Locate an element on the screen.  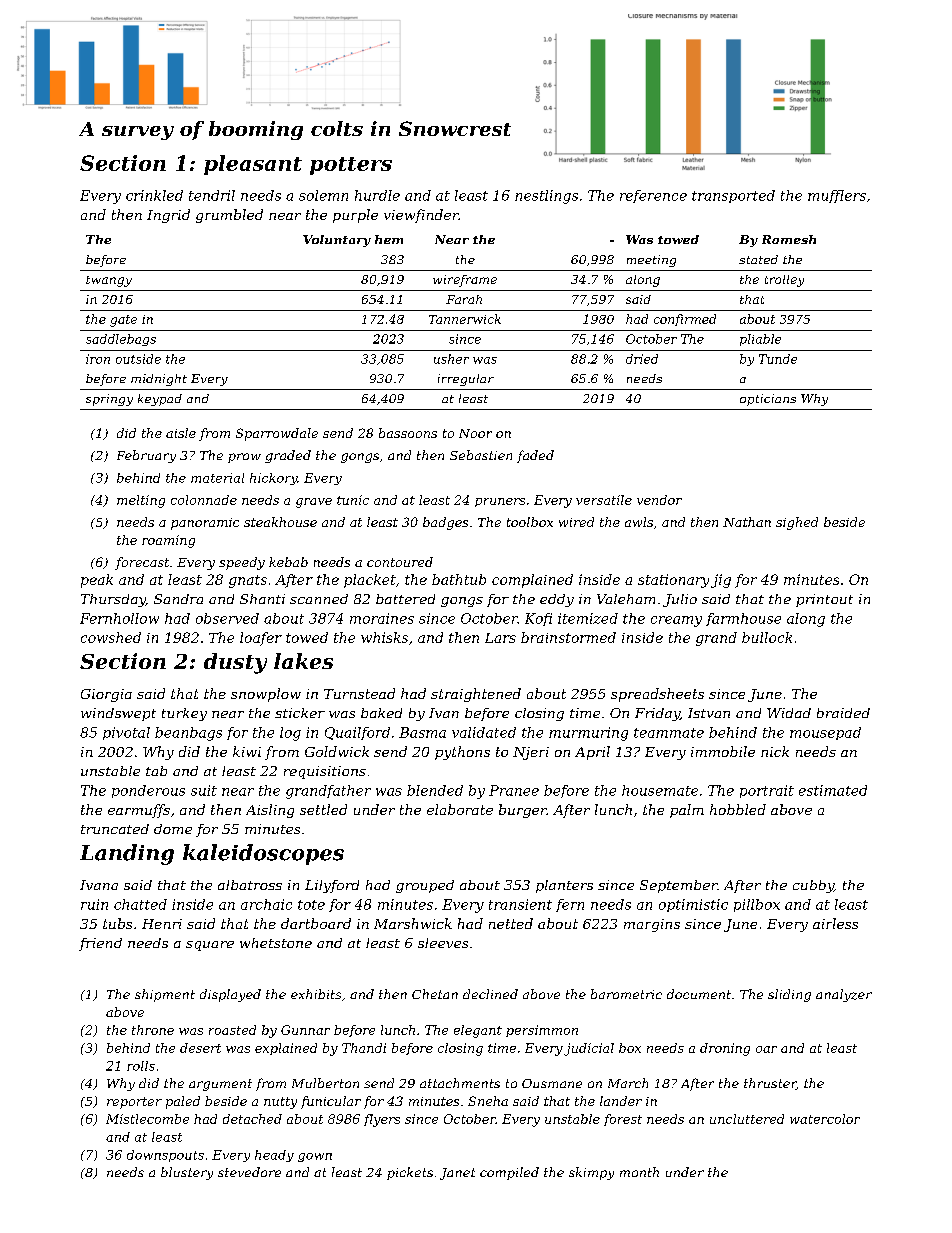
forecast is located at coordinates (142, 563).
